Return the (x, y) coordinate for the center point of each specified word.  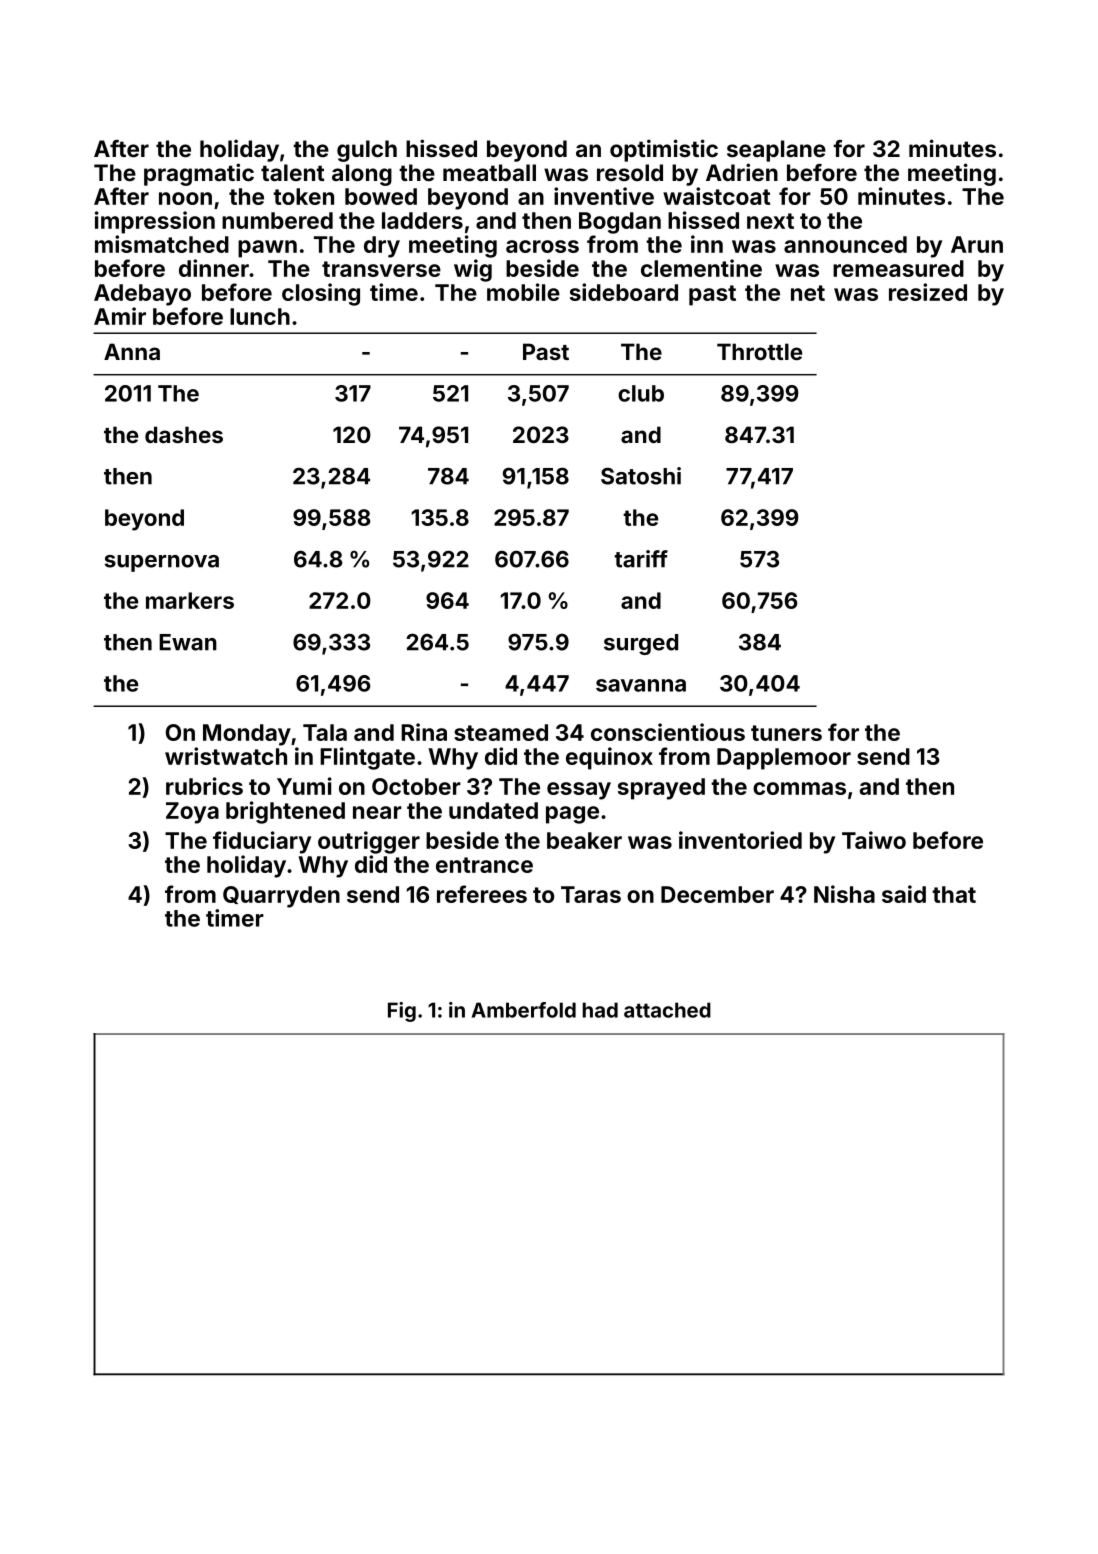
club (641, 393)
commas (799, 788)
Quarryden (281, 897)
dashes (184, 434)
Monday (247, 735)
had (600, 1010)
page (572, 815)
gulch (367, 151)
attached (667, 1010)
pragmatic (199, 174)
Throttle (759, 351)
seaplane (776, 151)
